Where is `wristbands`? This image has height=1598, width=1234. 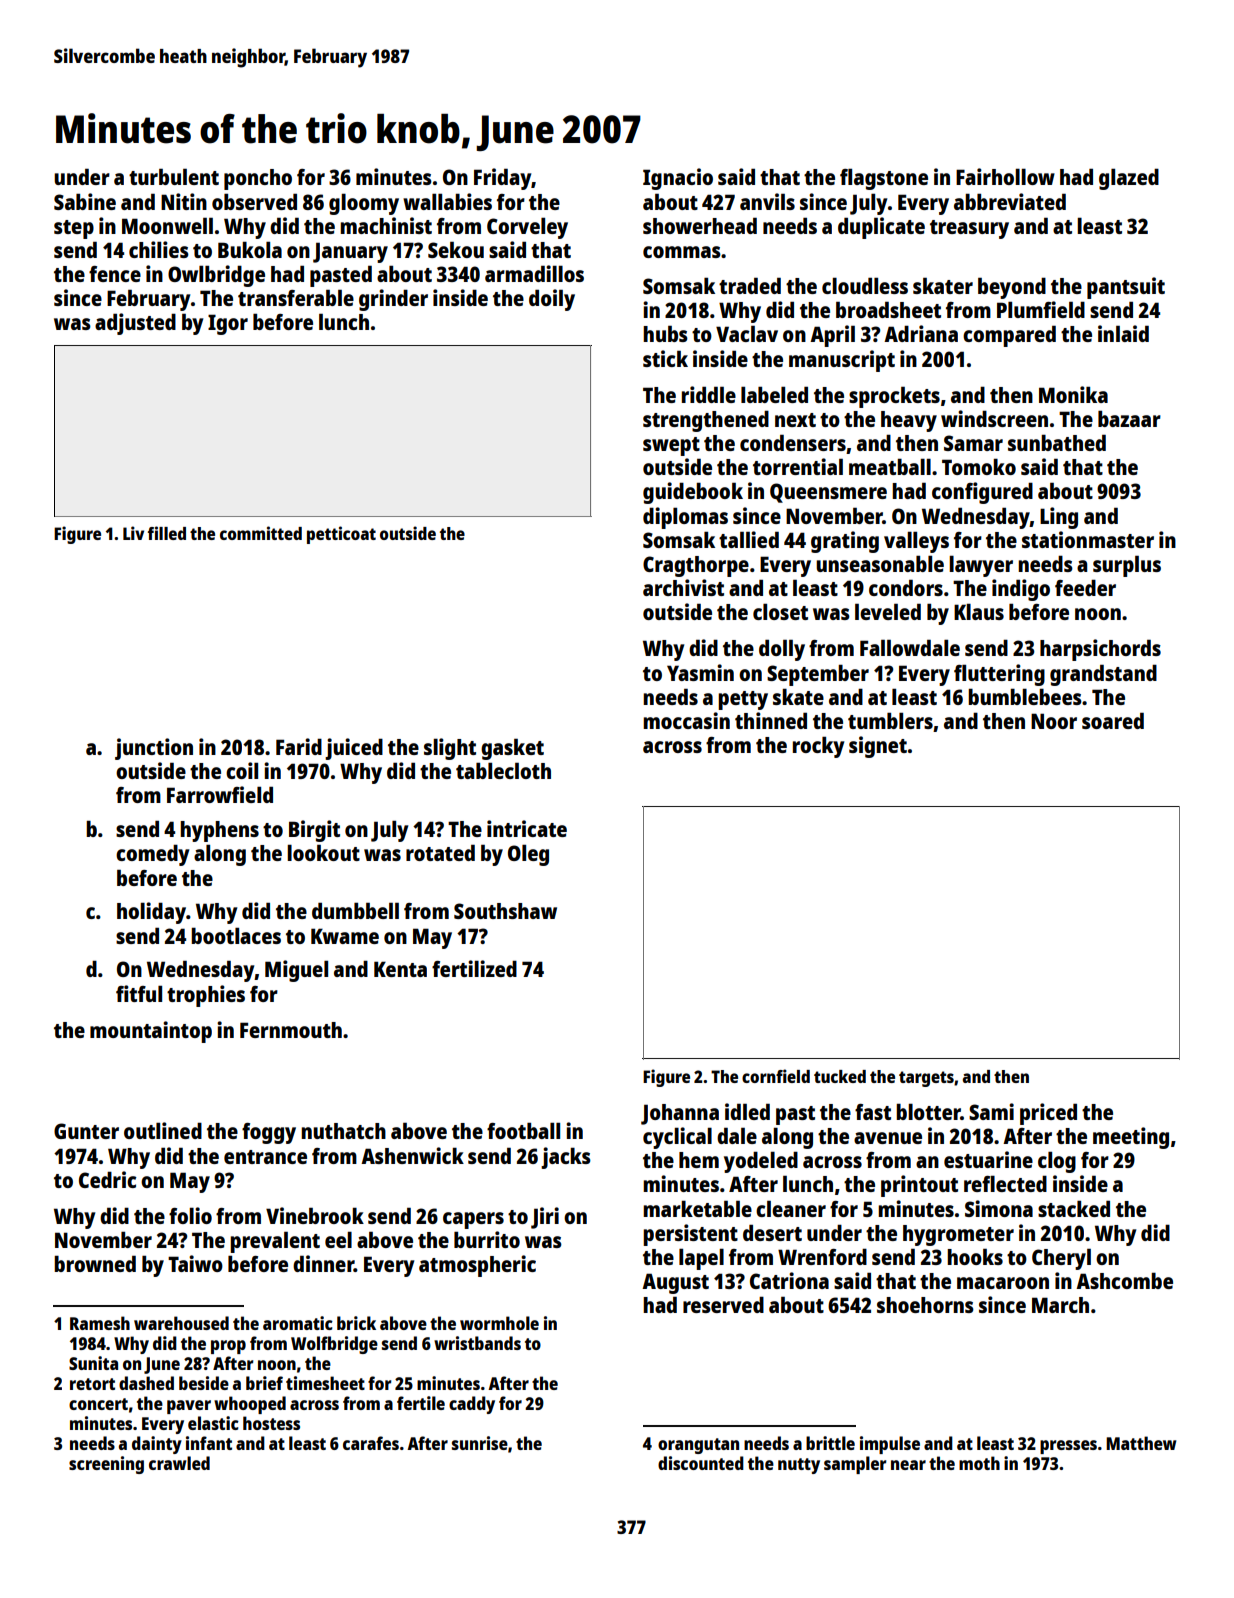 wristbands is located at coordinates (477, 1343).
